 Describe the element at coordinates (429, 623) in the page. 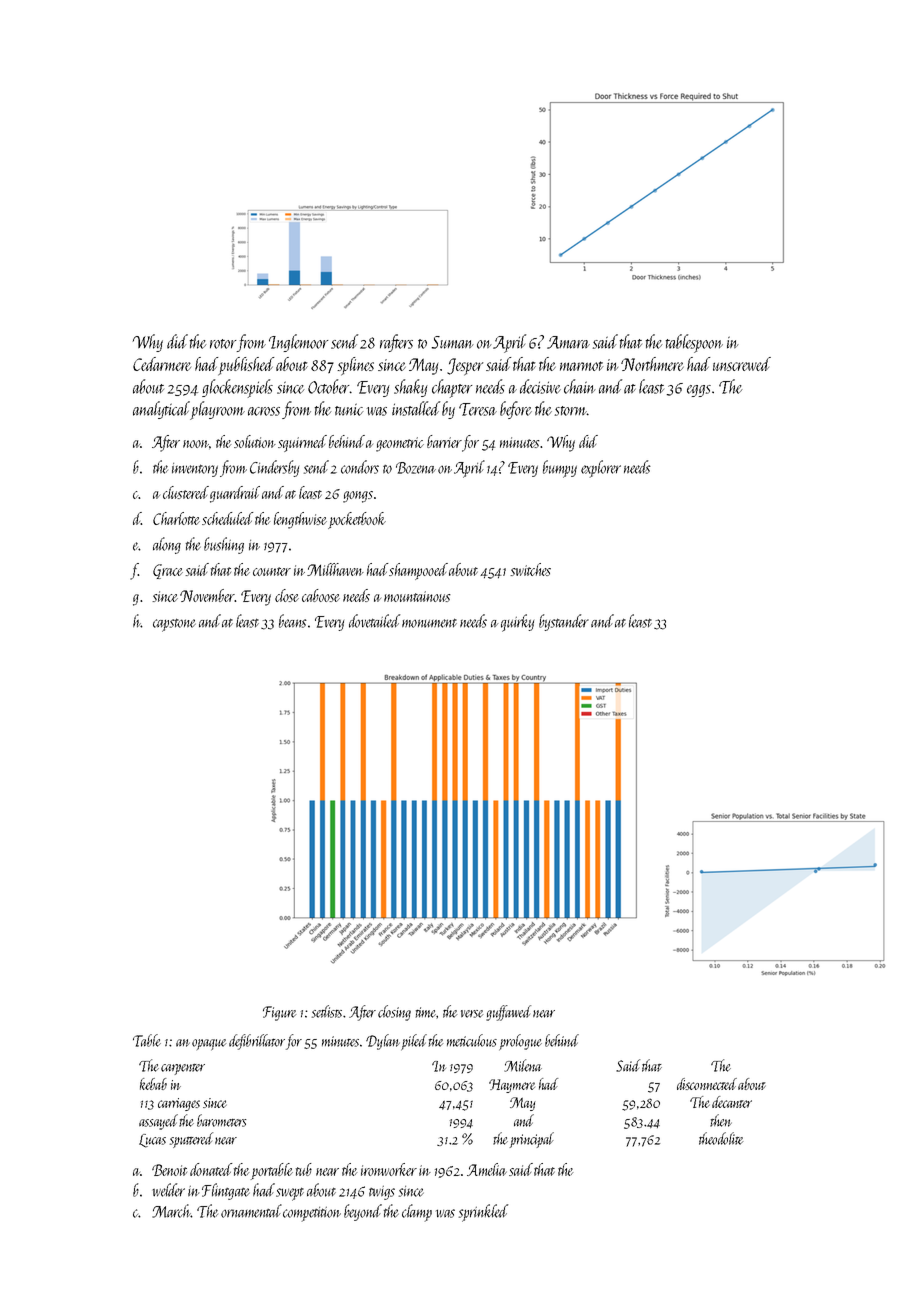

I see `monument` at that location.
